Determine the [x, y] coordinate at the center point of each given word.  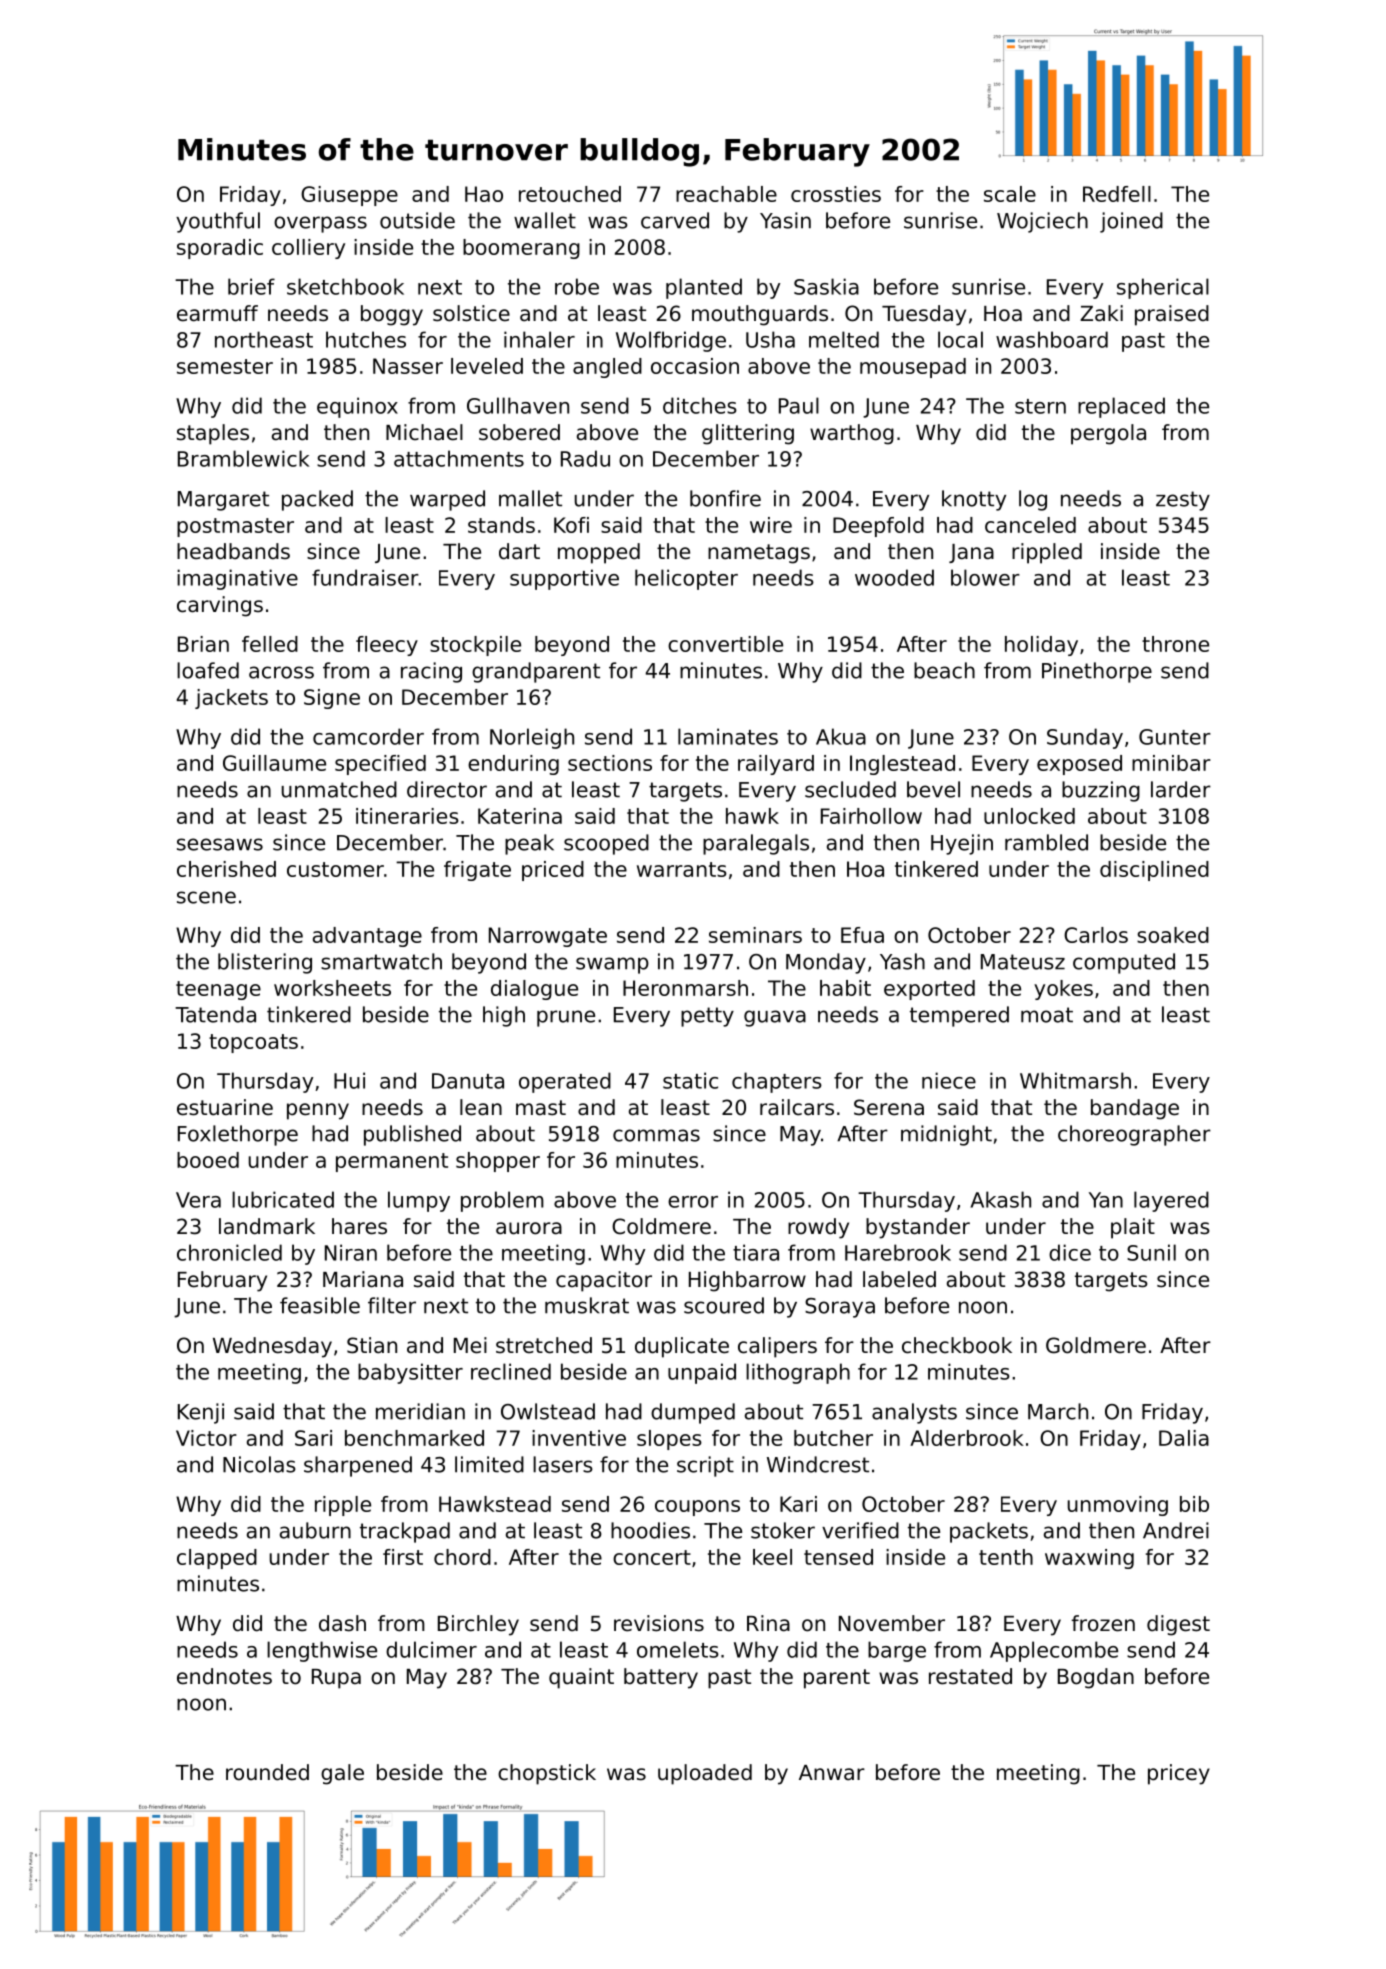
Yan [1106, 1200]
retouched [570, 194]
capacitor [604, 1281]
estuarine [225, 1107]
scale [1010, 194]
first [403, 1557]
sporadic [220, 249]
